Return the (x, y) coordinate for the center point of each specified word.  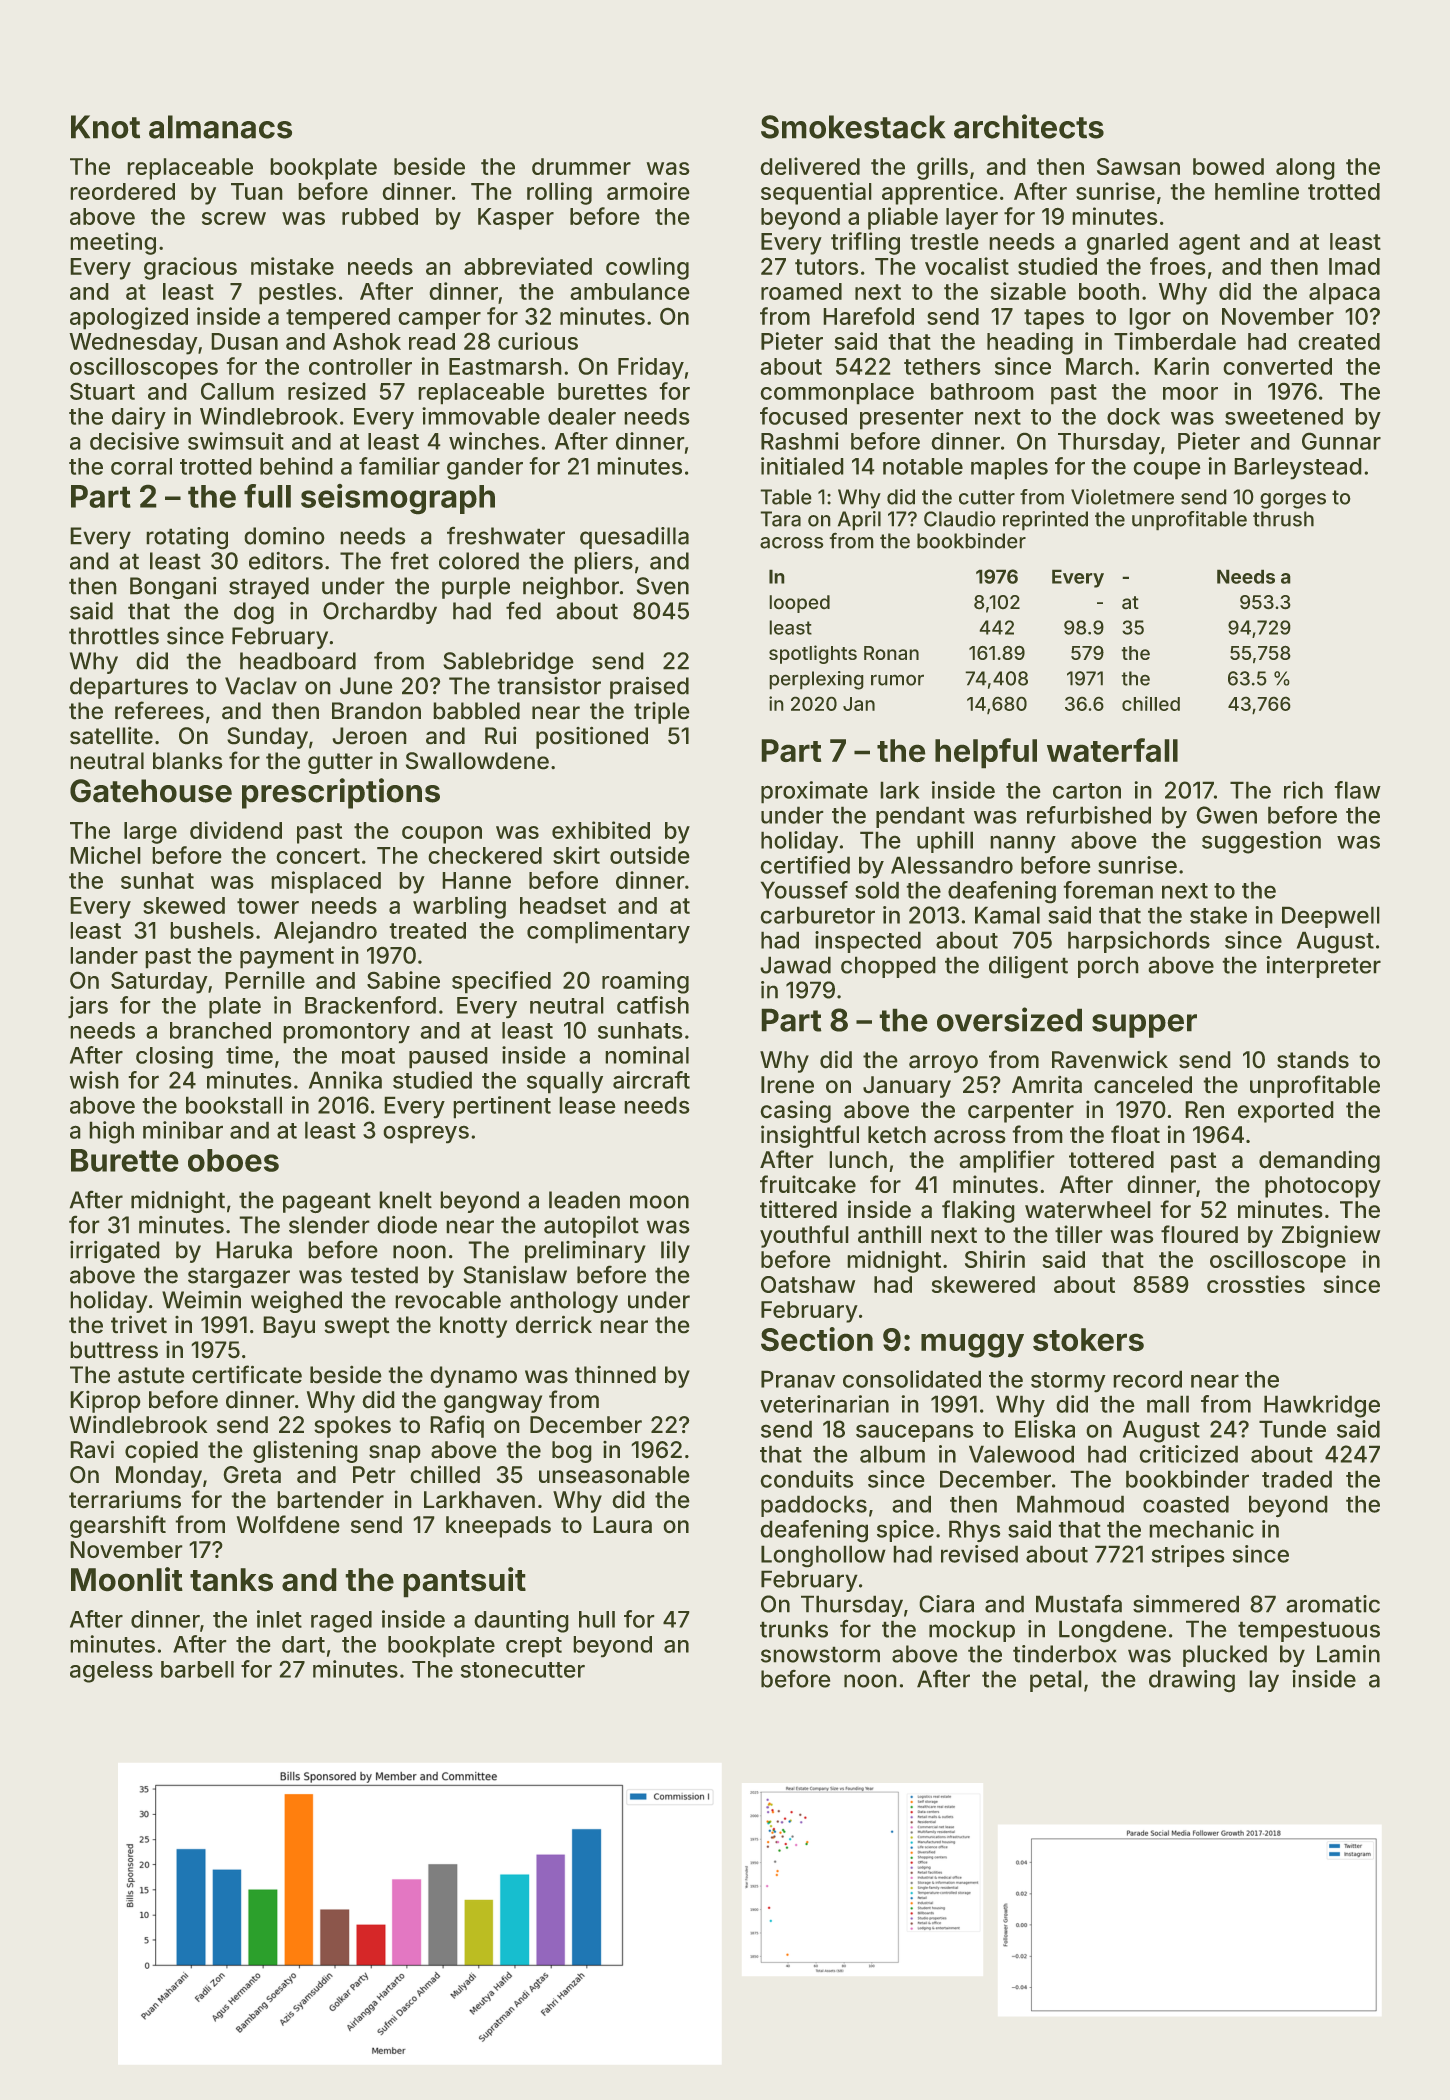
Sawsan (1138, 166)
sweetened (1284, 416)
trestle (944, 241)
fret (409, 560)
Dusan (244, 341)
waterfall (1112, 750)
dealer (582, 416)
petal (1056, 1681)
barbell (197, 1669)
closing (174, 1057)
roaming (645, 982)
